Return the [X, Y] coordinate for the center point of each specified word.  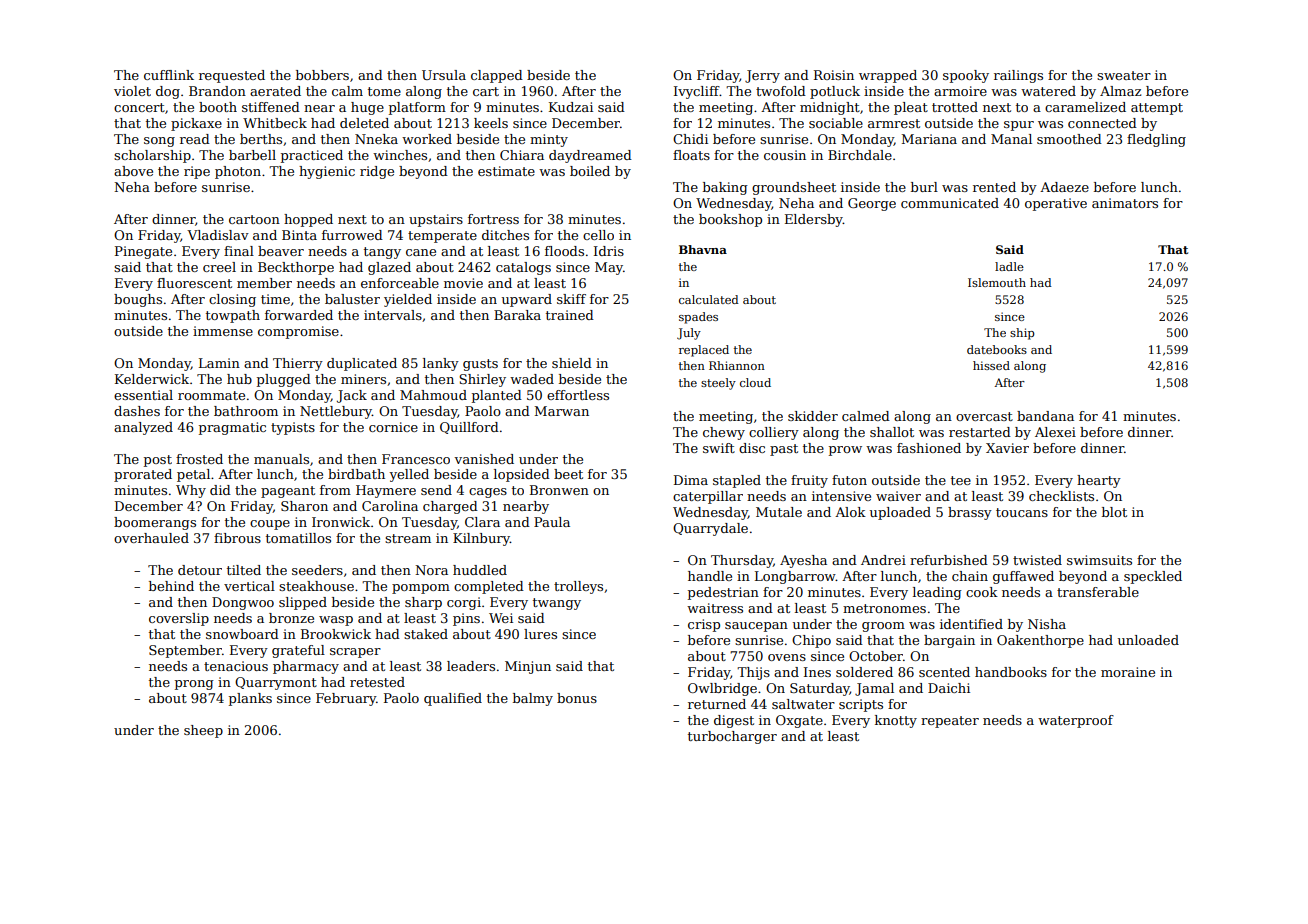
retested [377, 682]
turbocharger [732, 737]
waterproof [1076, 721]
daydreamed [590, 156]
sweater [1124, 75]
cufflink [169, 75]
